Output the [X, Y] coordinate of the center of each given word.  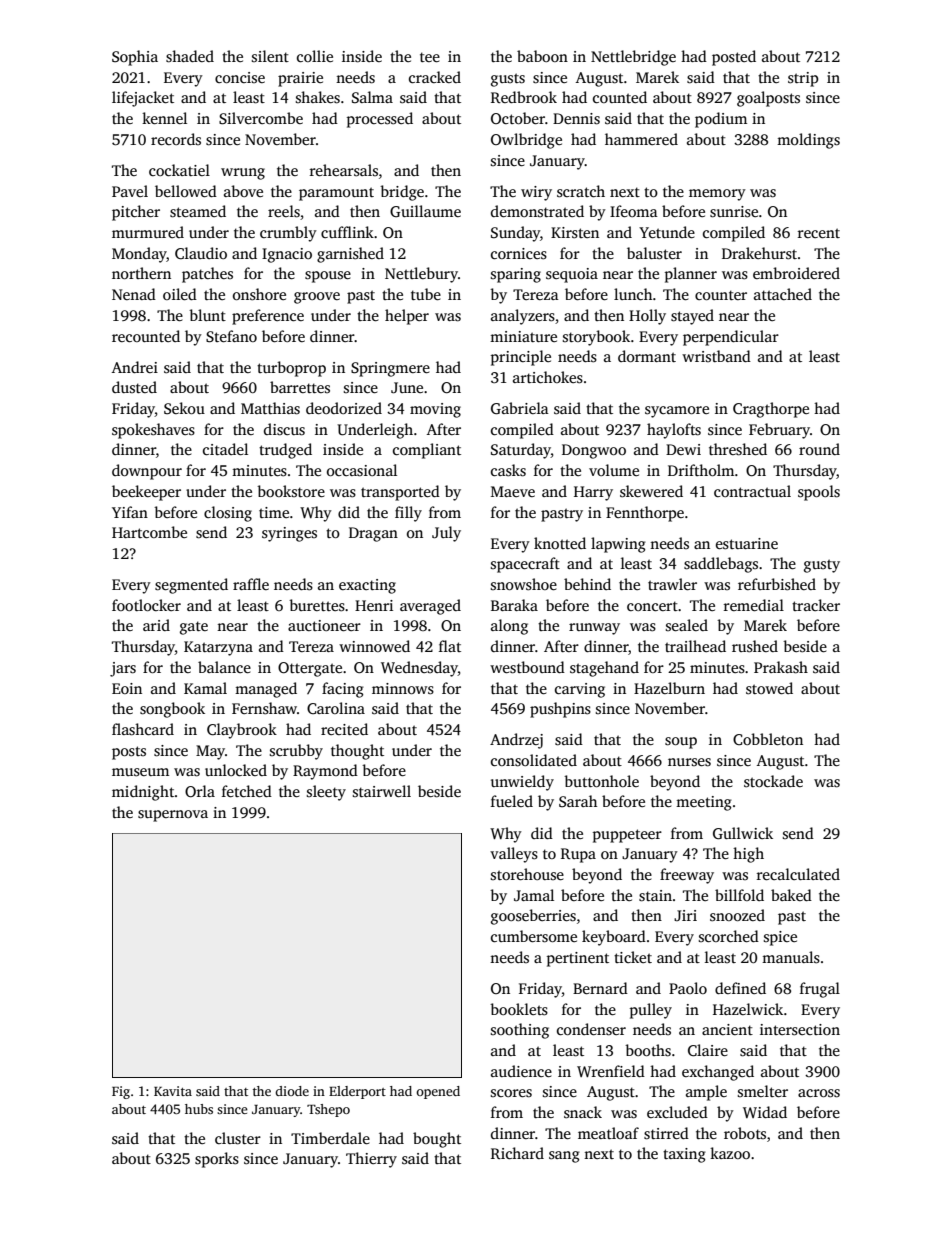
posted [734, 58]
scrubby [296, 752]
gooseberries [533, 917]
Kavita [173, 1091]
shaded [190, 56]
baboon [542, 56]
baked [791, 895]
